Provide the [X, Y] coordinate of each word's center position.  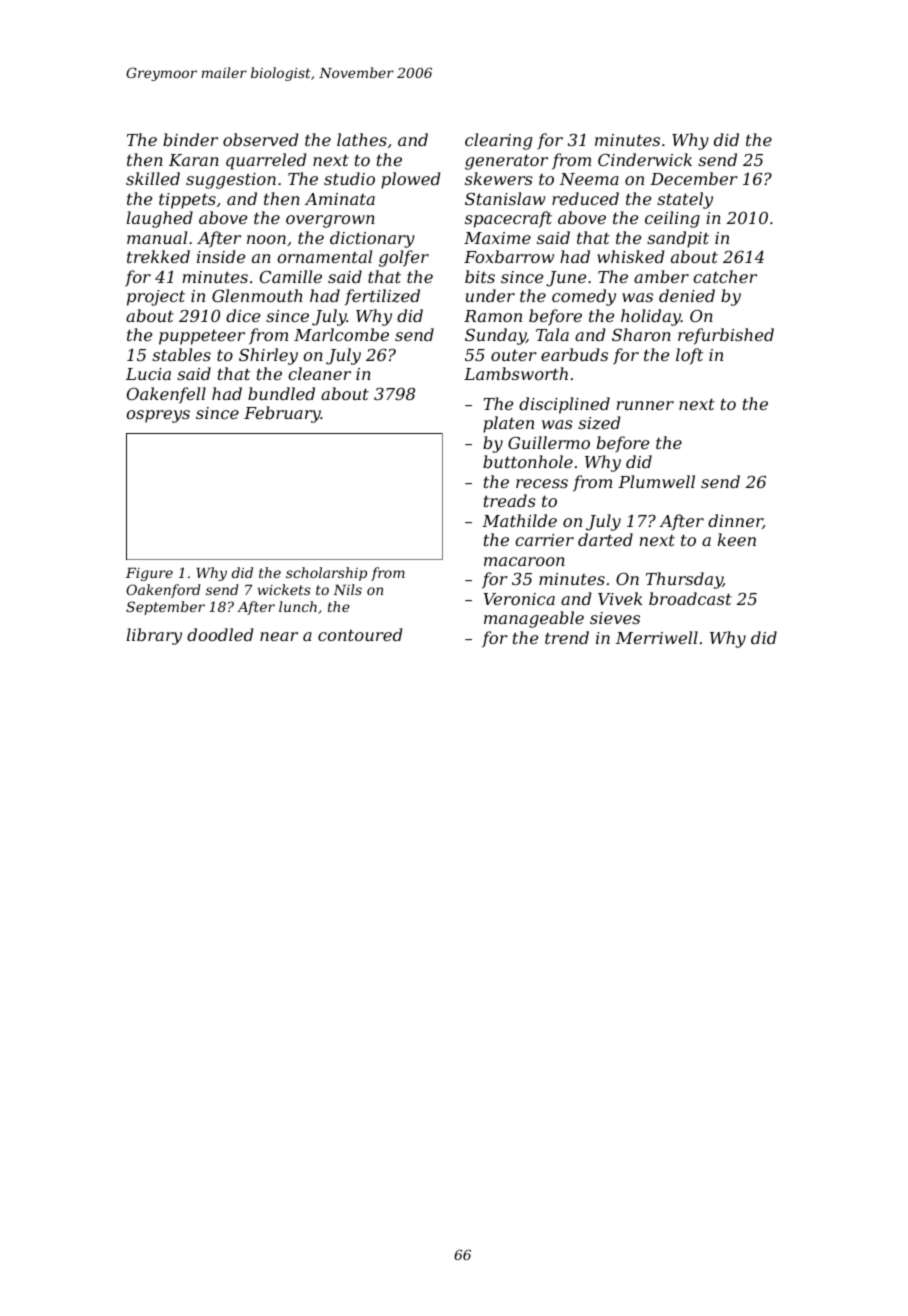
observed [260, 139]
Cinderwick [645, 159]
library [154, 636]
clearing [498, 141]
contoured [360, 634]
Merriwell [657, 637]
